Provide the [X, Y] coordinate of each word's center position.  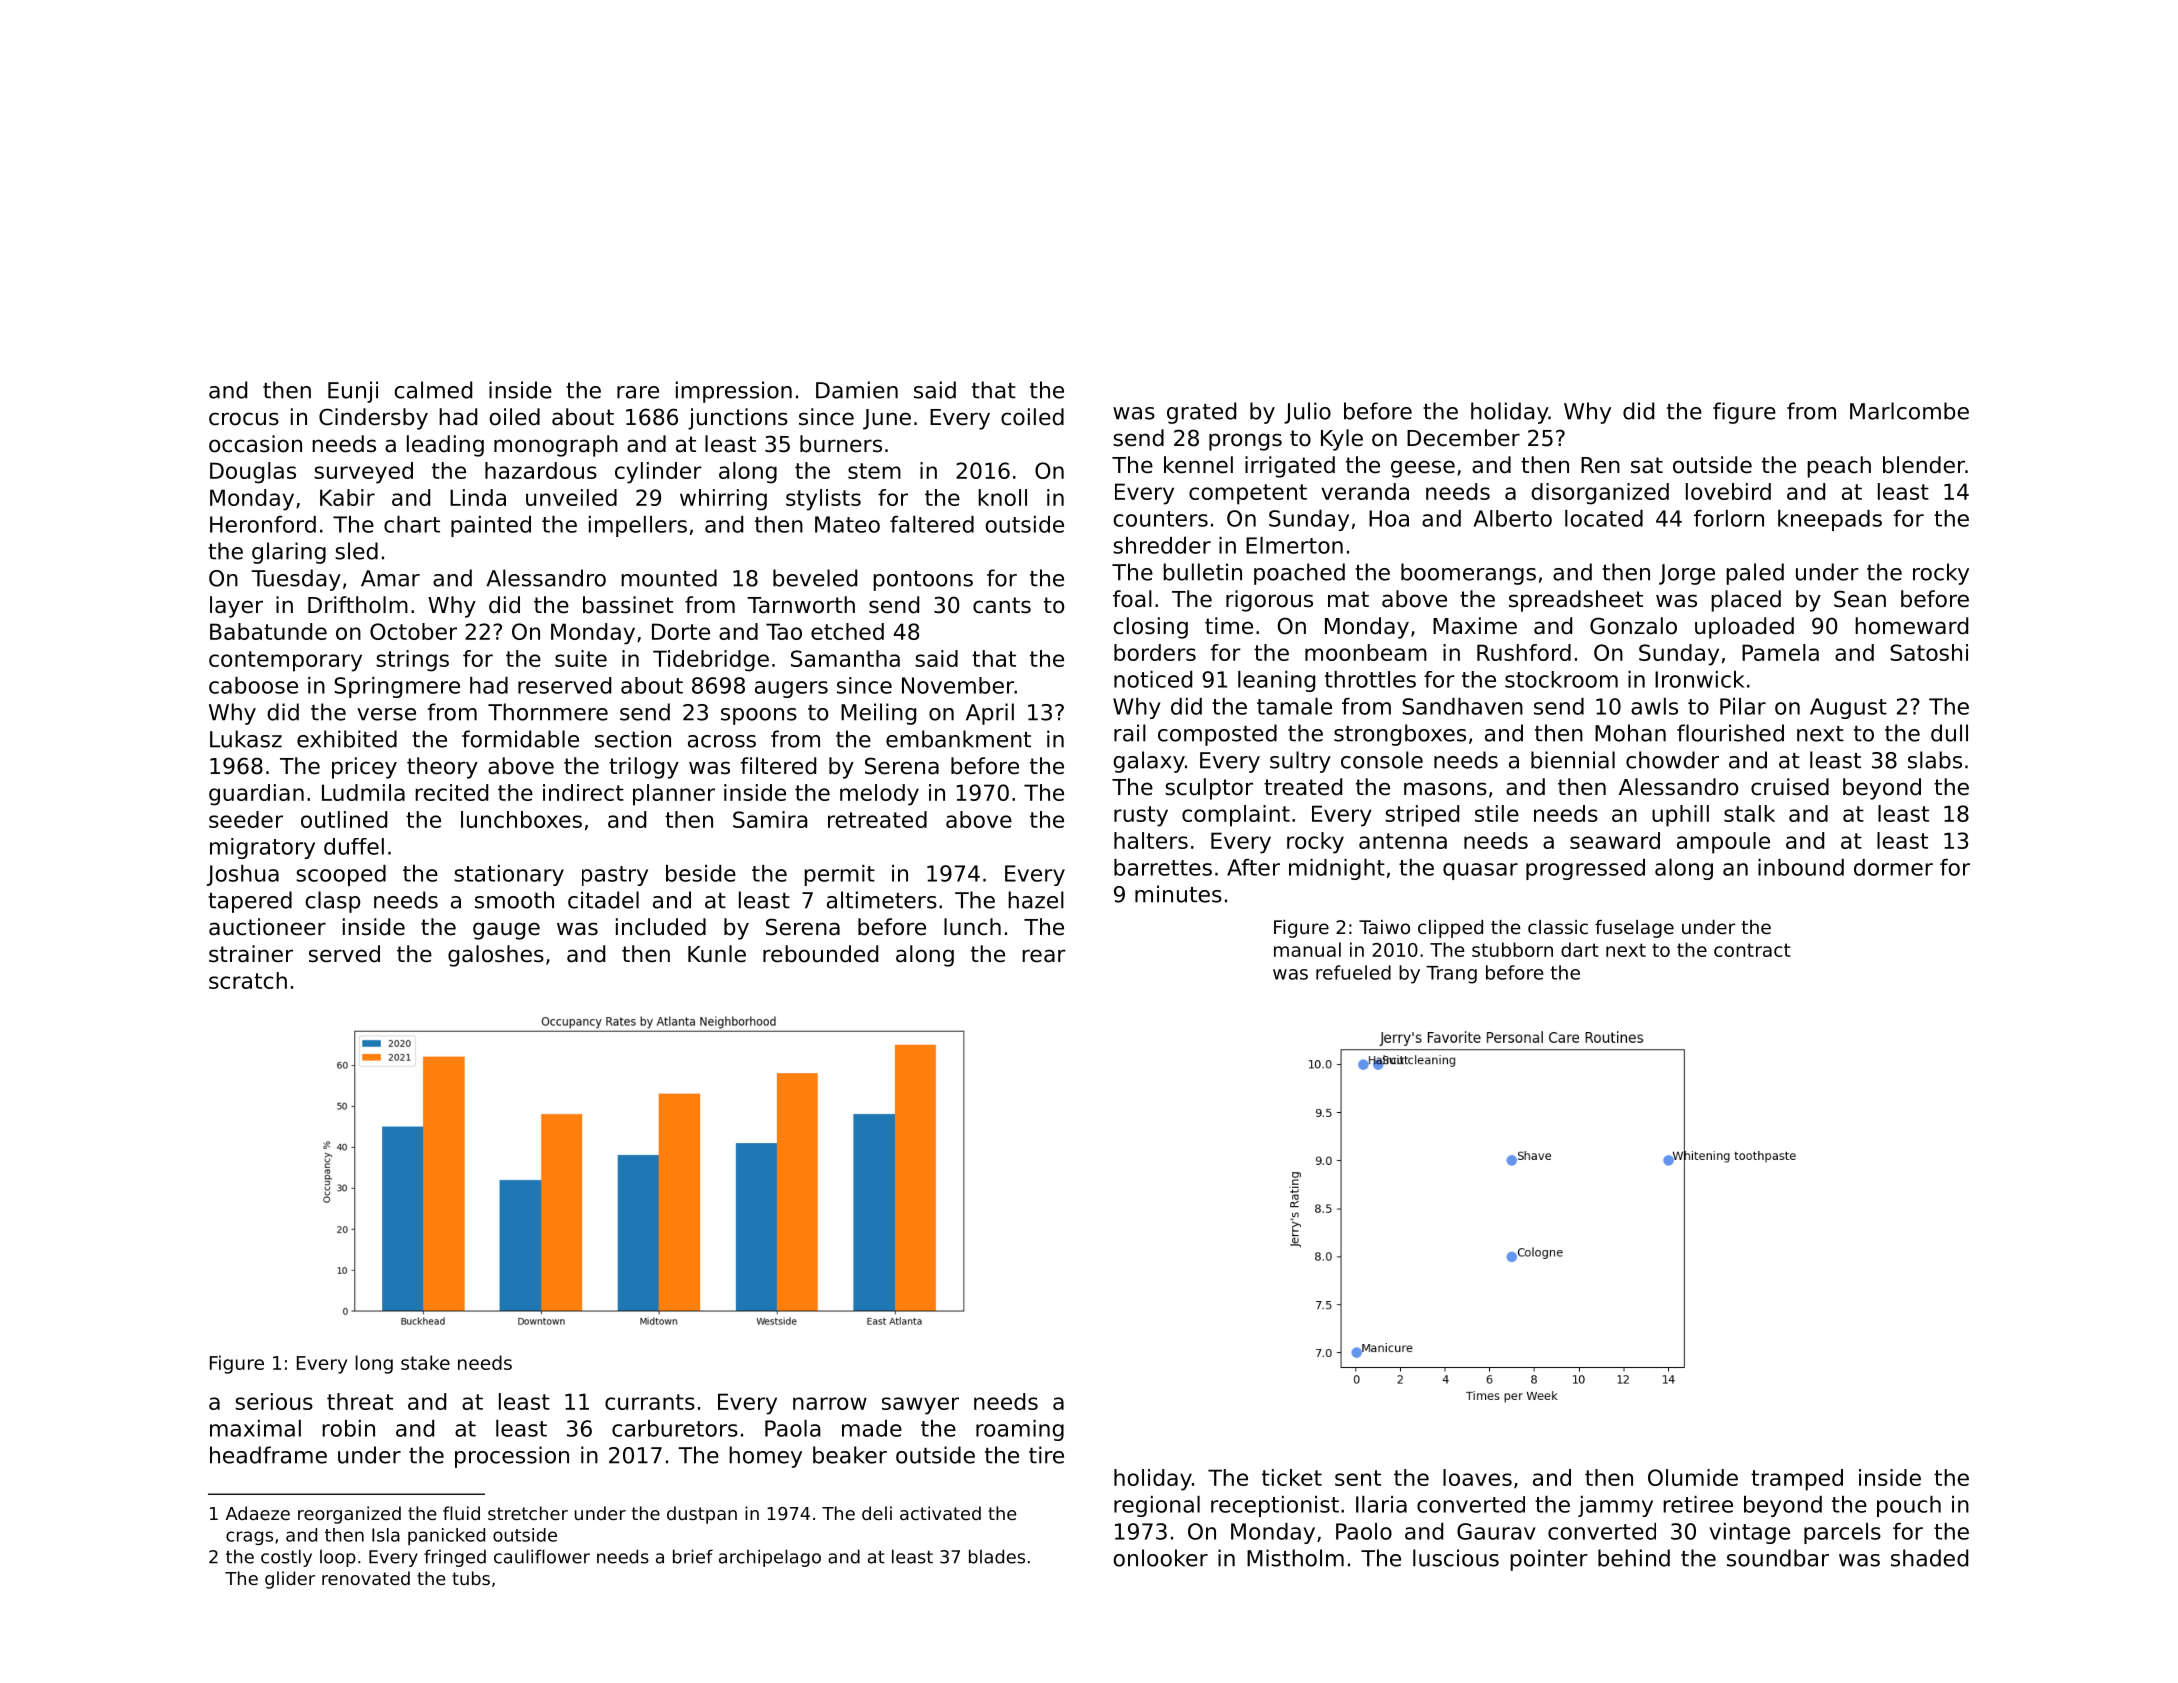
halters [1151, 840]
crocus [244, 419]
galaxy [1149, 762]
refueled [1353, 972]
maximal [255, 1428]
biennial [1573, 760]
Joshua [243, 875]
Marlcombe [1909, 411]
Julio [1307, 413]
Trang [1451, 975]
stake [425, 1362]
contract [1752, 950]
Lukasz [246, 739]
